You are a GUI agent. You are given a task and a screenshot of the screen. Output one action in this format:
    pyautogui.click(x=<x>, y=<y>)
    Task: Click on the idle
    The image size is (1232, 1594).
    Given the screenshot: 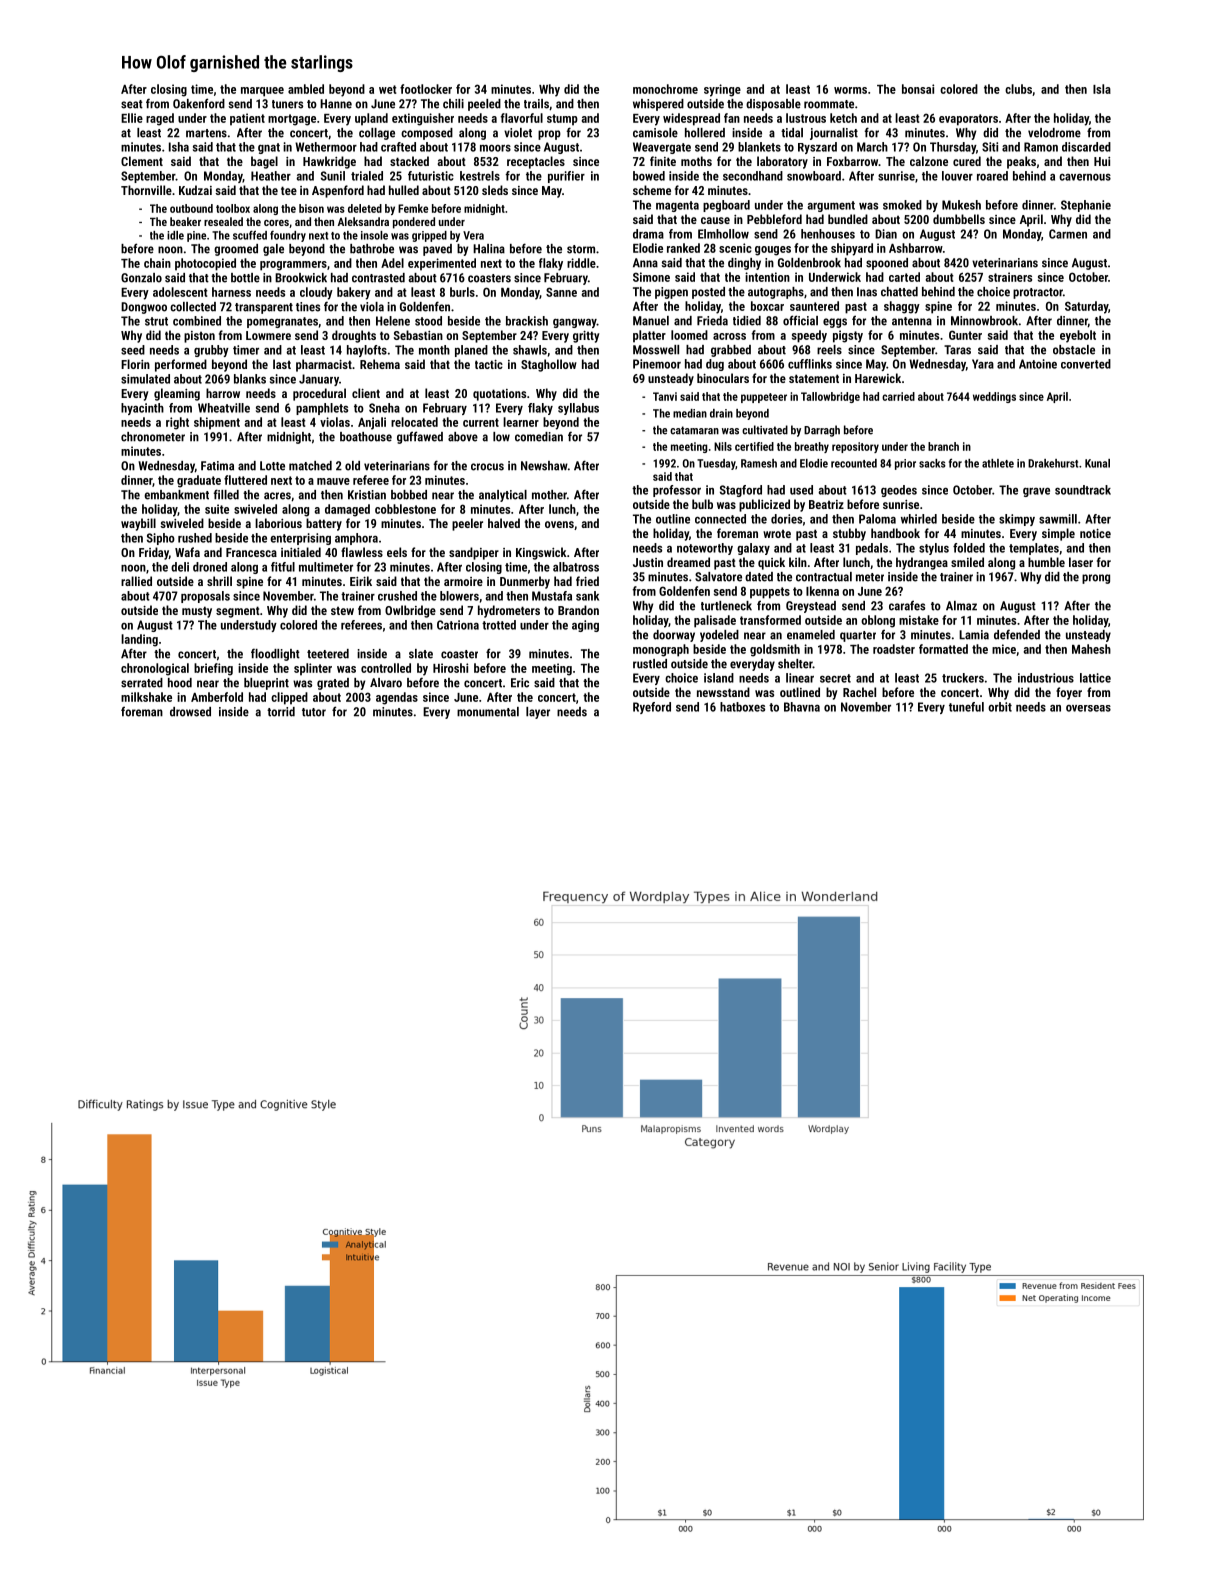 What is the action you would take?
    pyautogui.click(x=175, y=235)
